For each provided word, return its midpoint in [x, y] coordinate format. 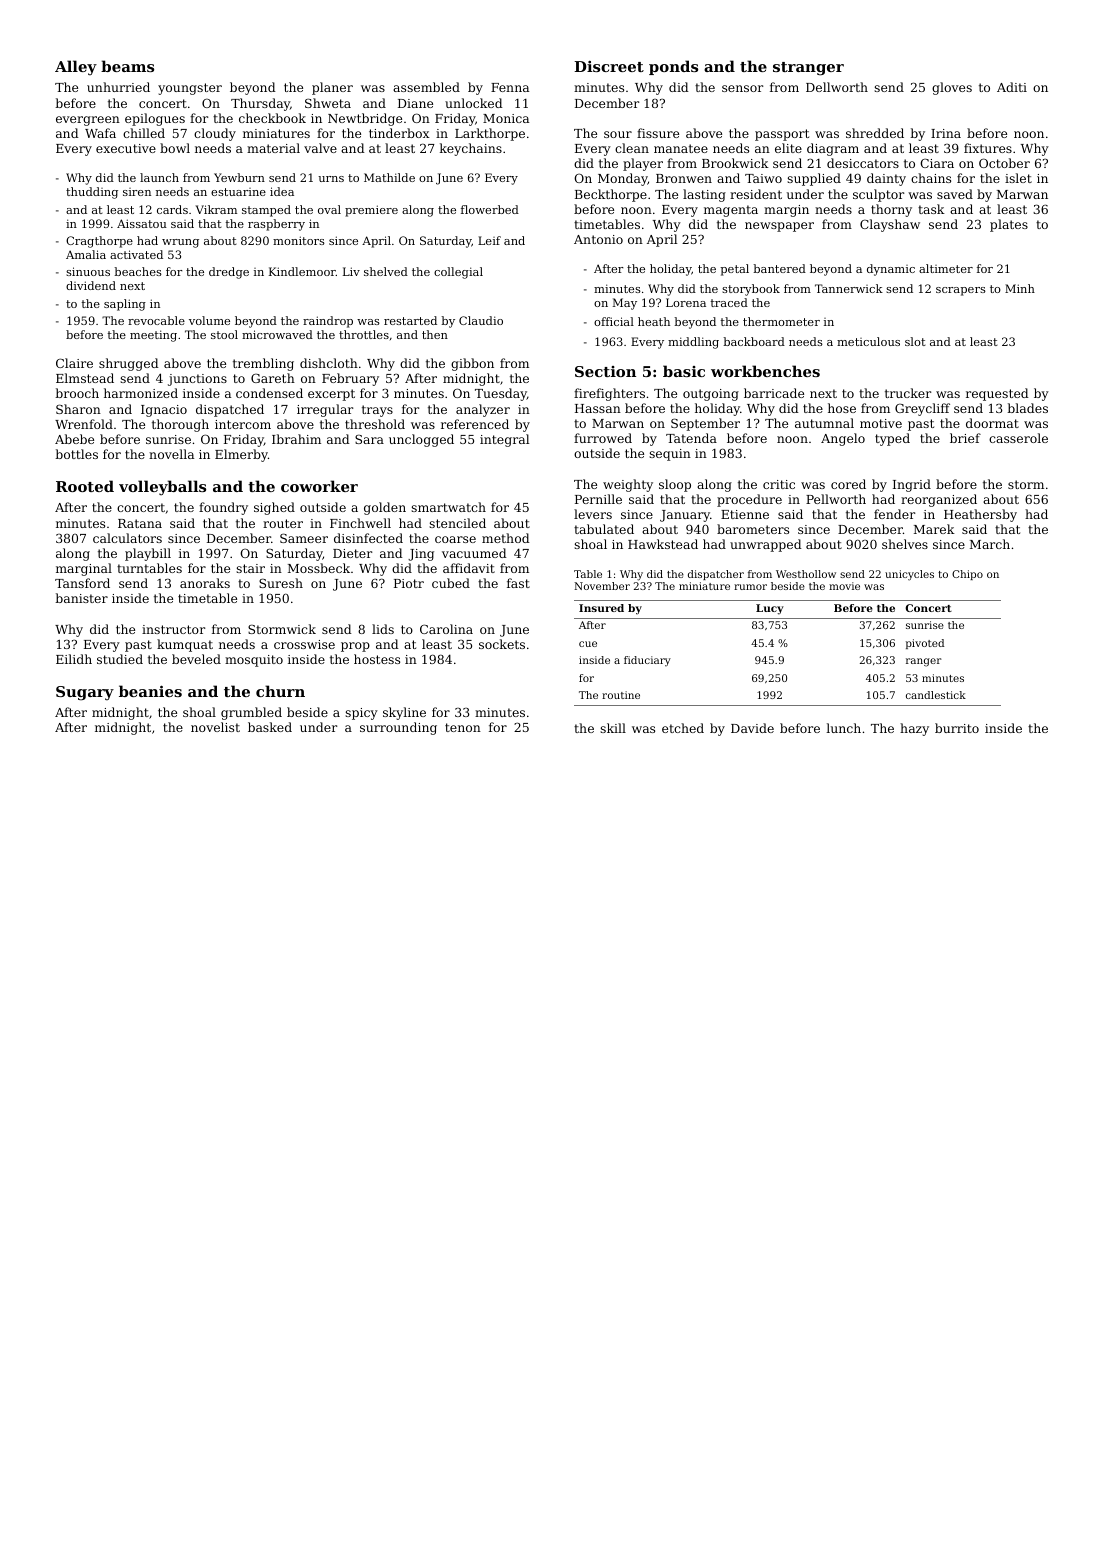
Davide [752, 728]
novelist [215, 727]
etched [683, 728]
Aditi [1012, 87]
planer [332, 88]
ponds [673, 67]
